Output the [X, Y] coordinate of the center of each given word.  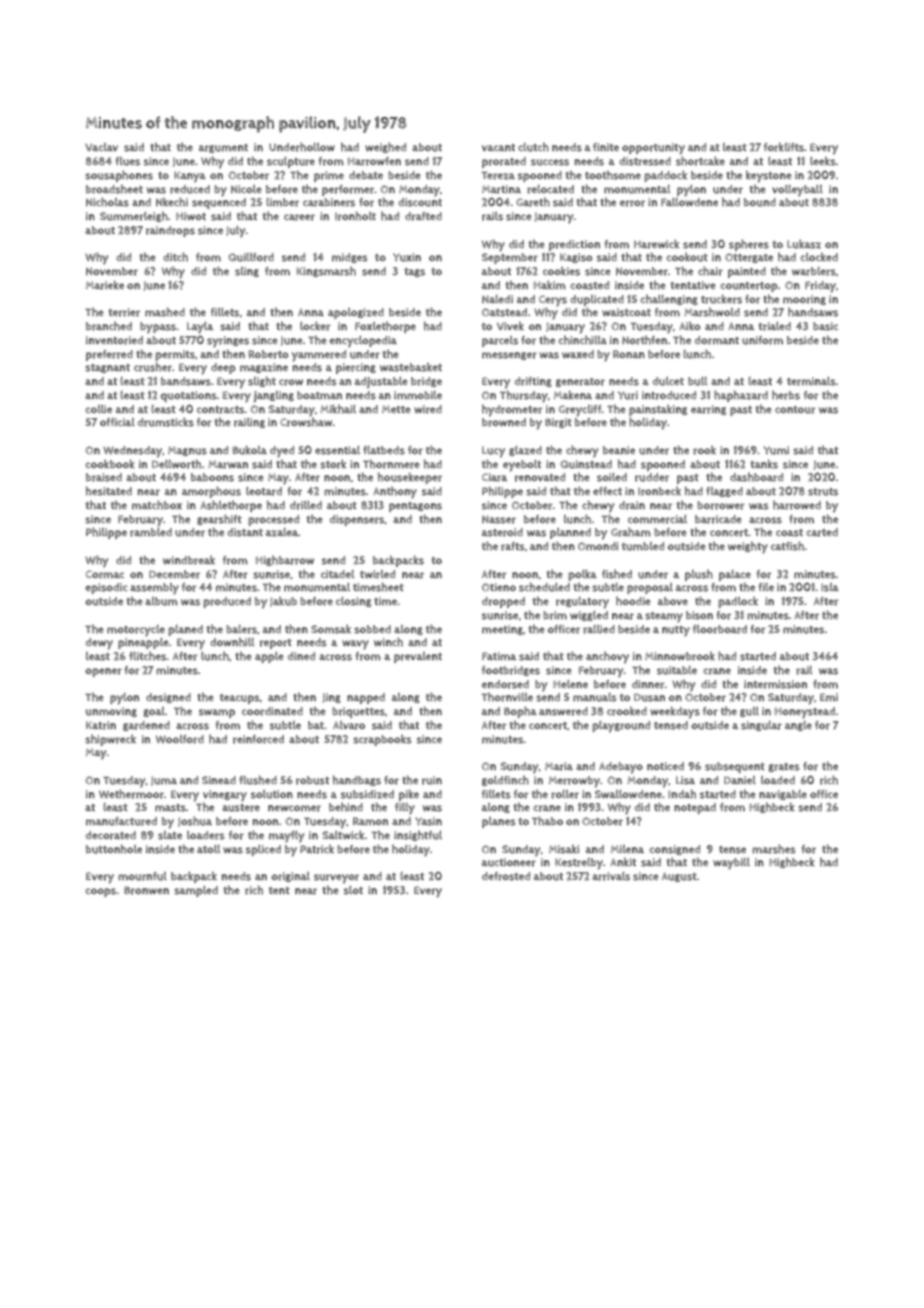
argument [223, 148]
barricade [718, 519]
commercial [657, 519]
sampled [196, 891]
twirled [377, 574]
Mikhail [338, 409]
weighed [385, 147]
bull [697, 381]
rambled [151, 532]
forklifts [784, 147]
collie [98, 409]
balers [241, 629]
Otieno [499, 587]
